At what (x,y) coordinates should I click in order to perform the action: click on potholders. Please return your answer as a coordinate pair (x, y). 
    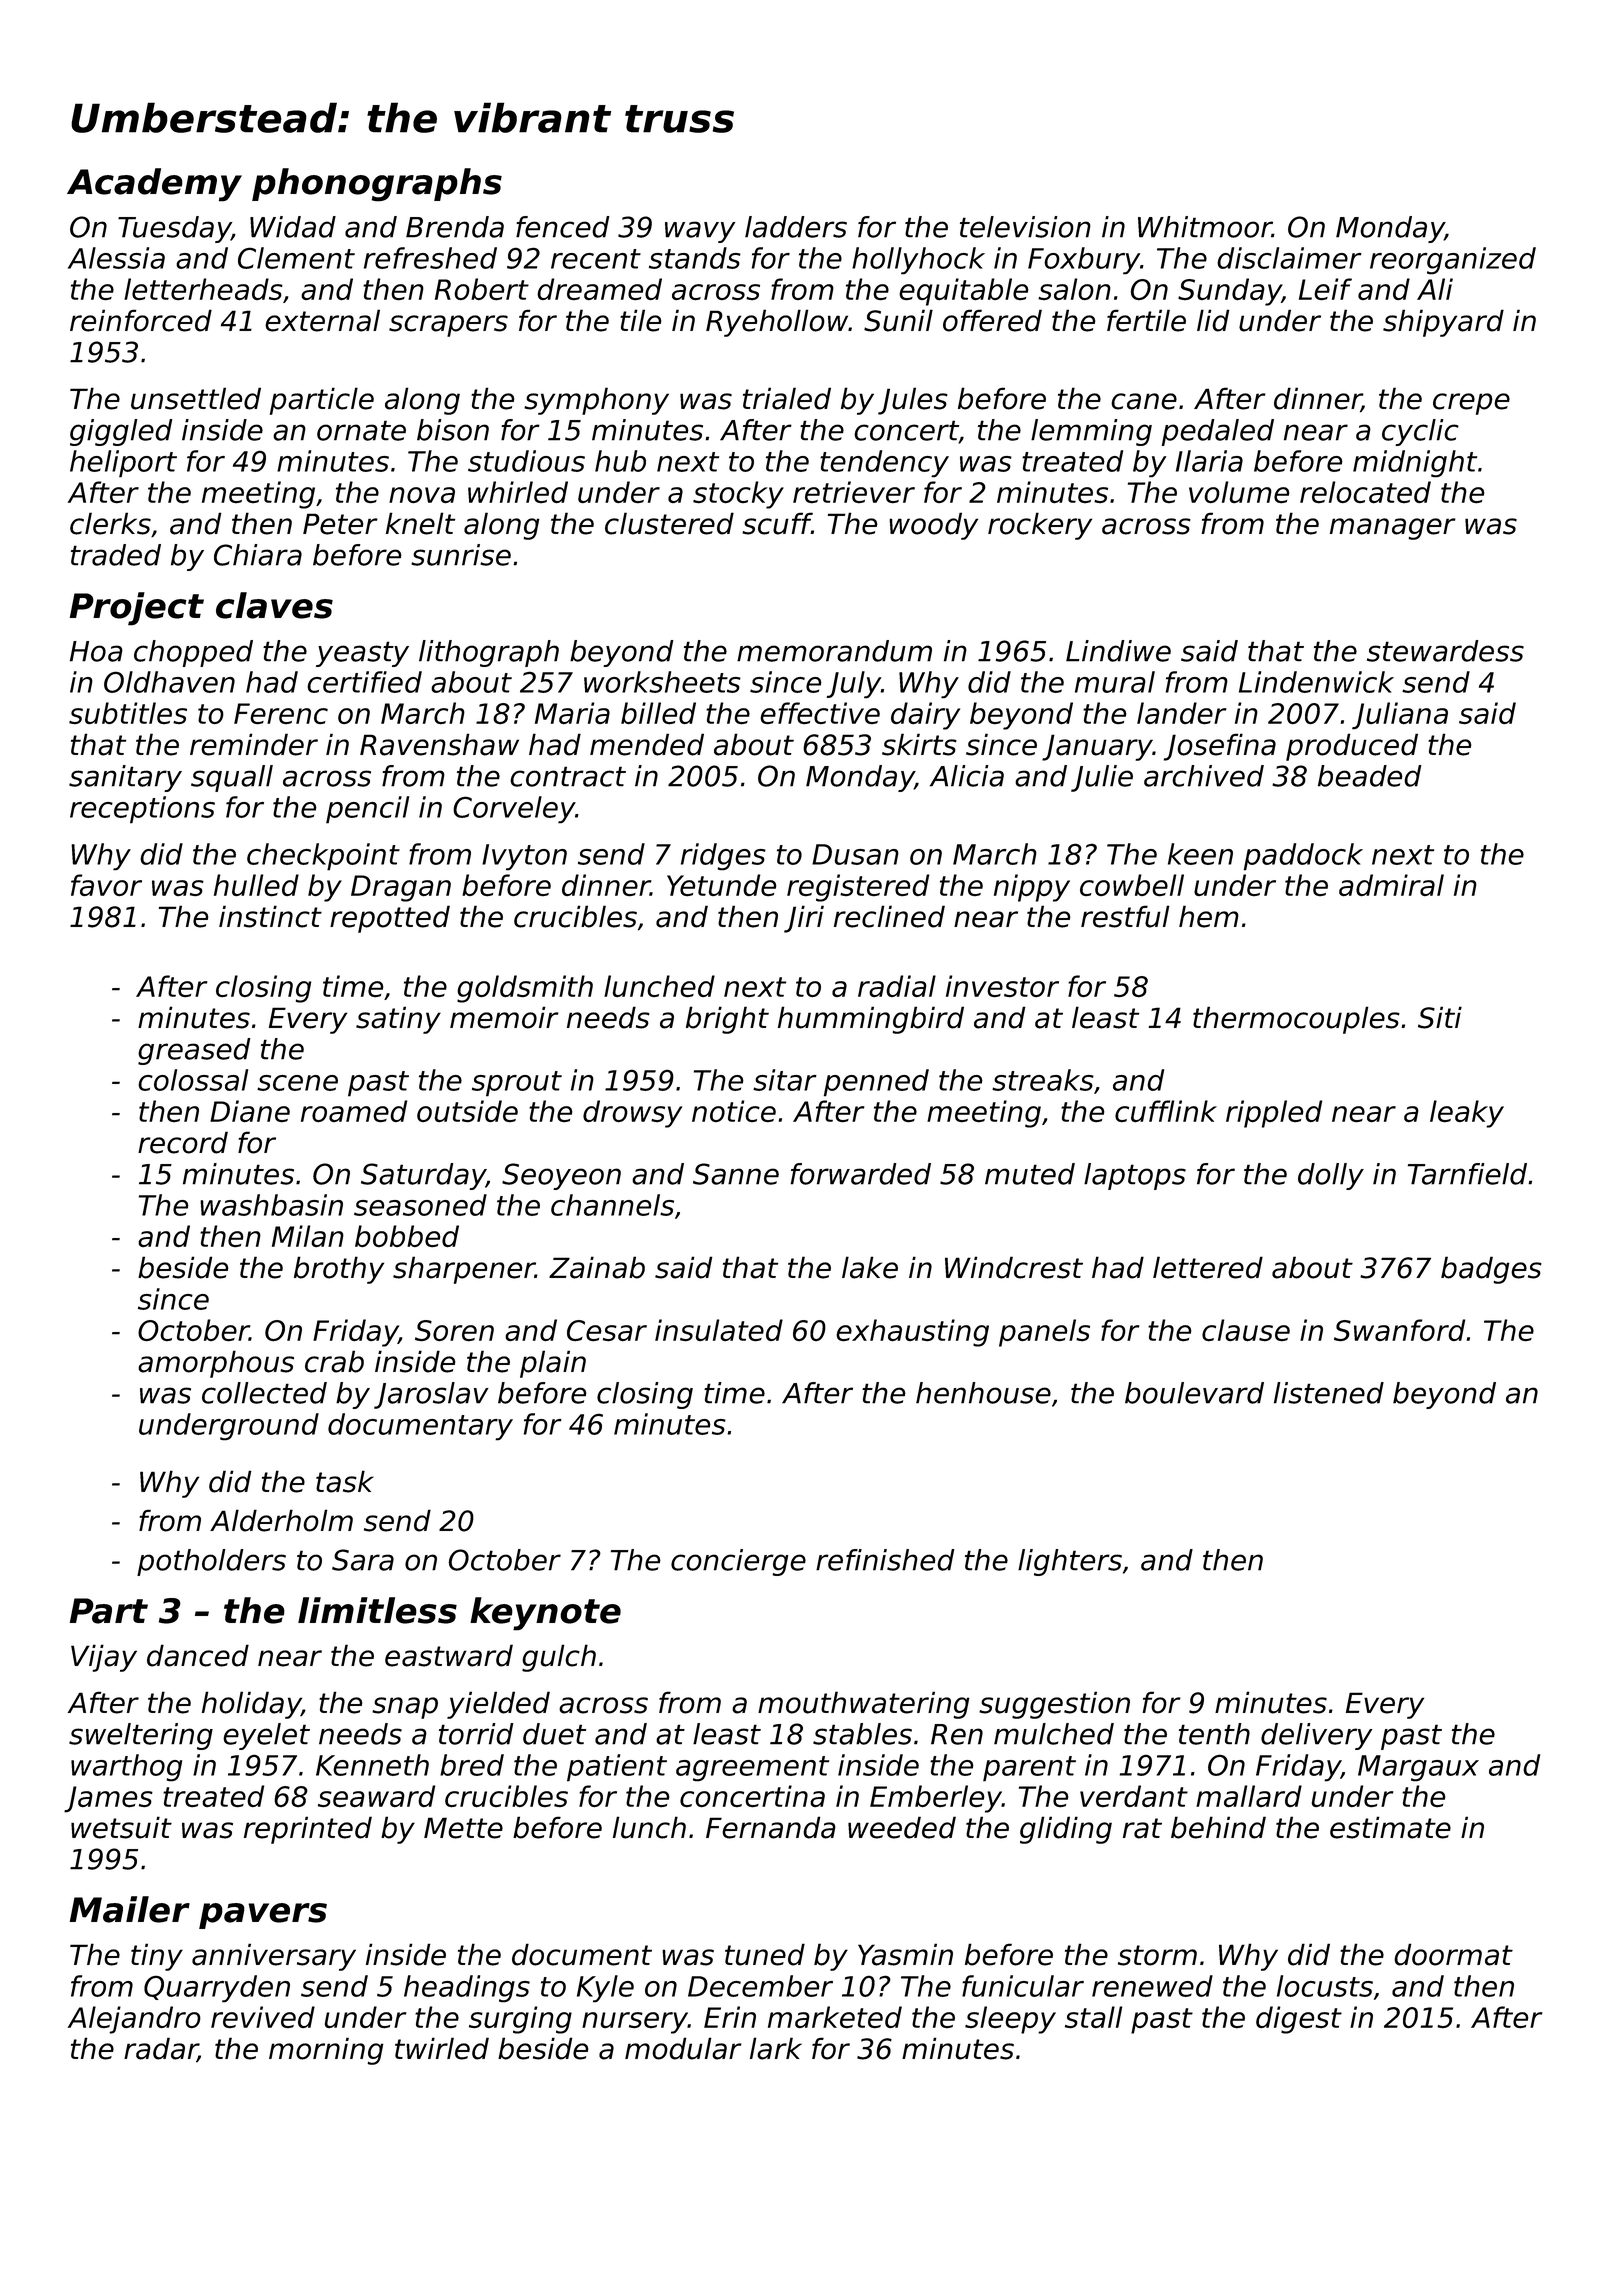
    Looking at the image, I should click on (211, 1562).
